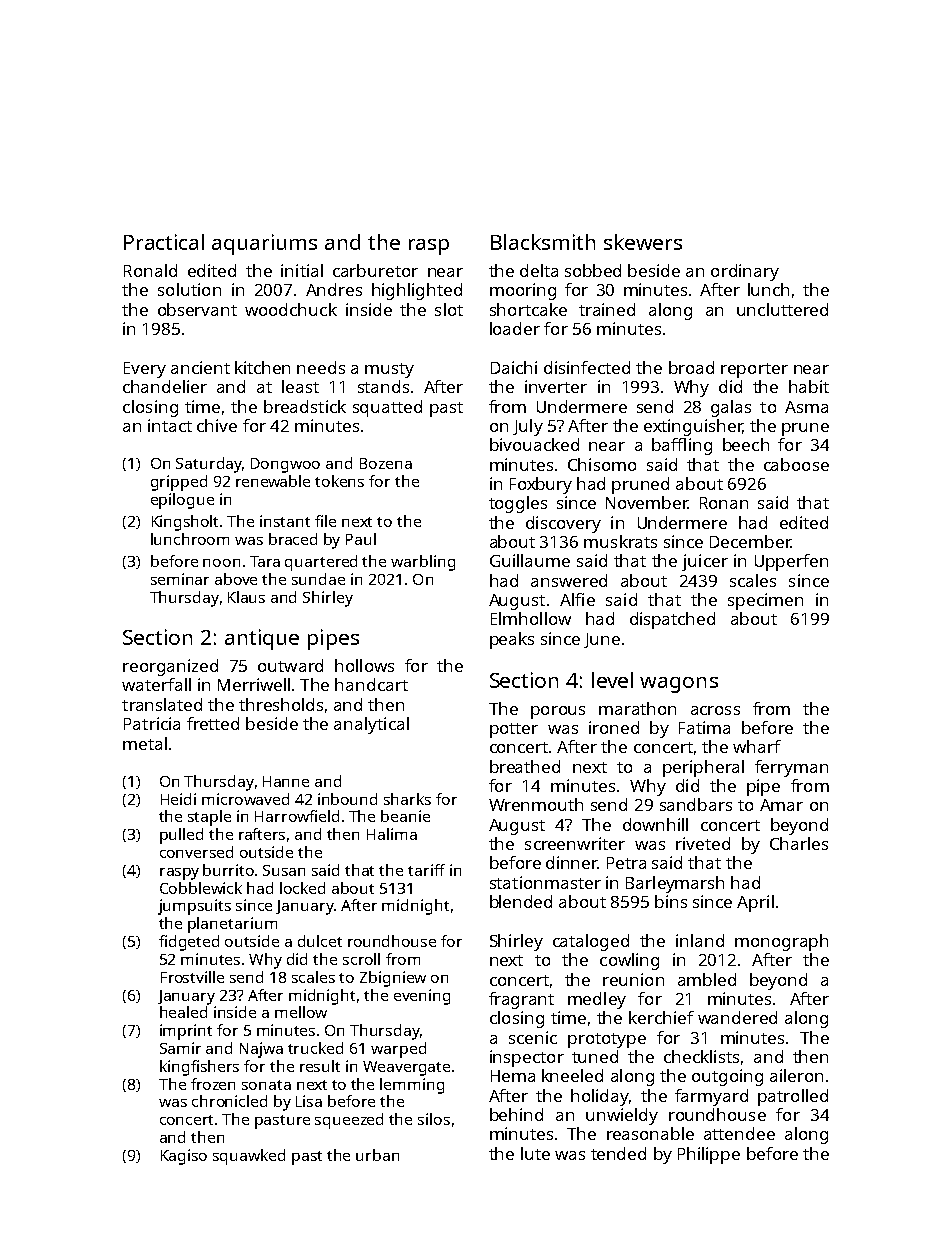  What do you see at coordinates (213, 1084) in the screenshot?
I see `frozen` at bounding box center [213, 1084].
